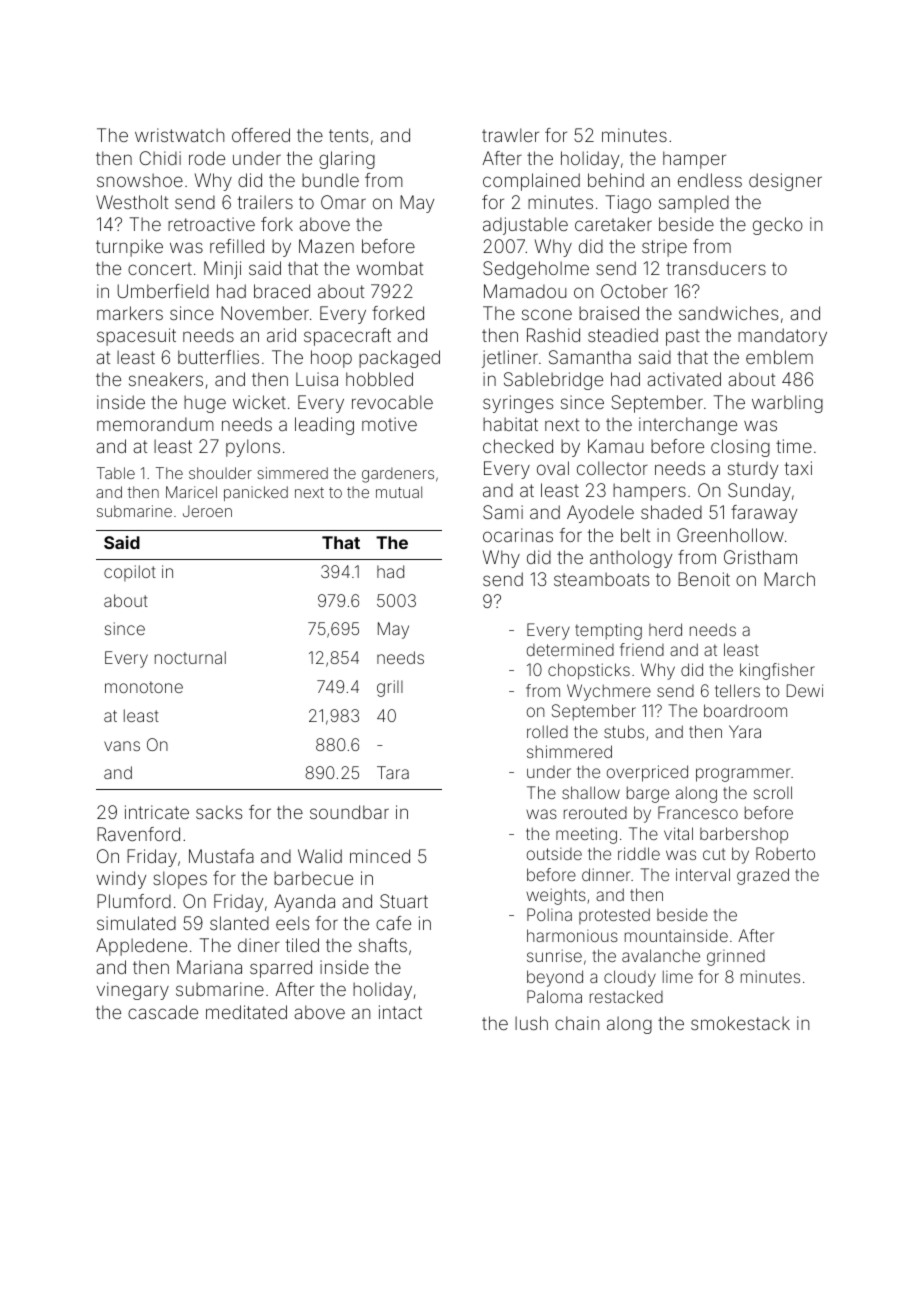 This screenshot has width=924, height=1308. I want to click on offered, so click(261, 135).
